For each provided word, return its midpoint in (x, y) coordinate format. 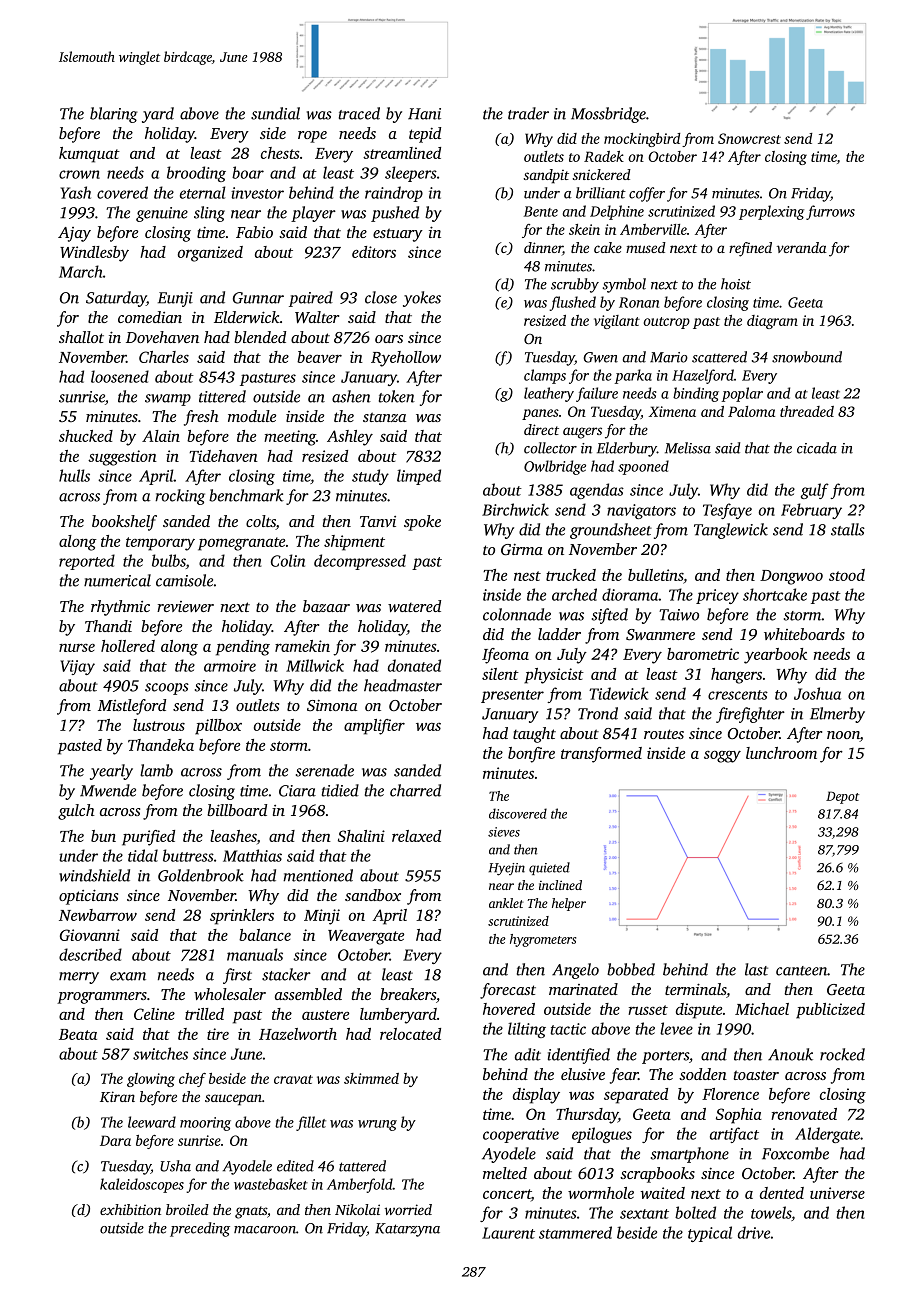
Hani (424, 114)
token (397, 396)
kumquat (89, 155)
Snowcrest (749, 138)
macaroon (265, 1230)
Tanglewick (731, 531)
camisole (184, 580)
